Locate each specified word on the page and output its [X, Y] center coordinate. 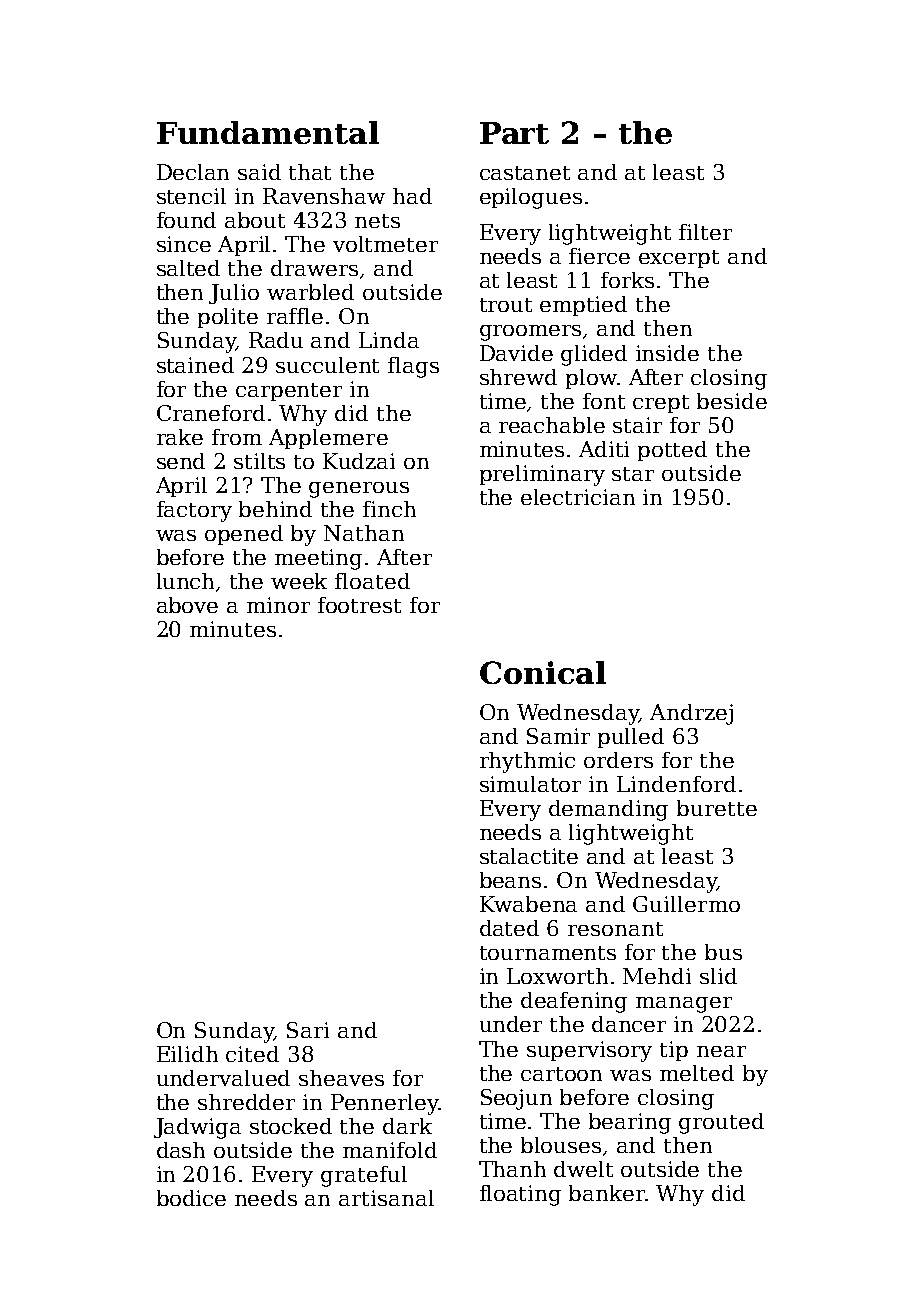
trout [506, 305]
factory [194, 511]
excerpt [679, 259]
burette [717, 808]
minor [278, 605]
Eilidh [187, 1054]
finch [389, 509]
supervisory [589, 1051]
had [412, 196]
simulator [530, 784]
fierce [599, 256]
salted [188, 268]
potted [672, 451]
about [255, 220]
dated [509, 928]
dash [181, 1150]
